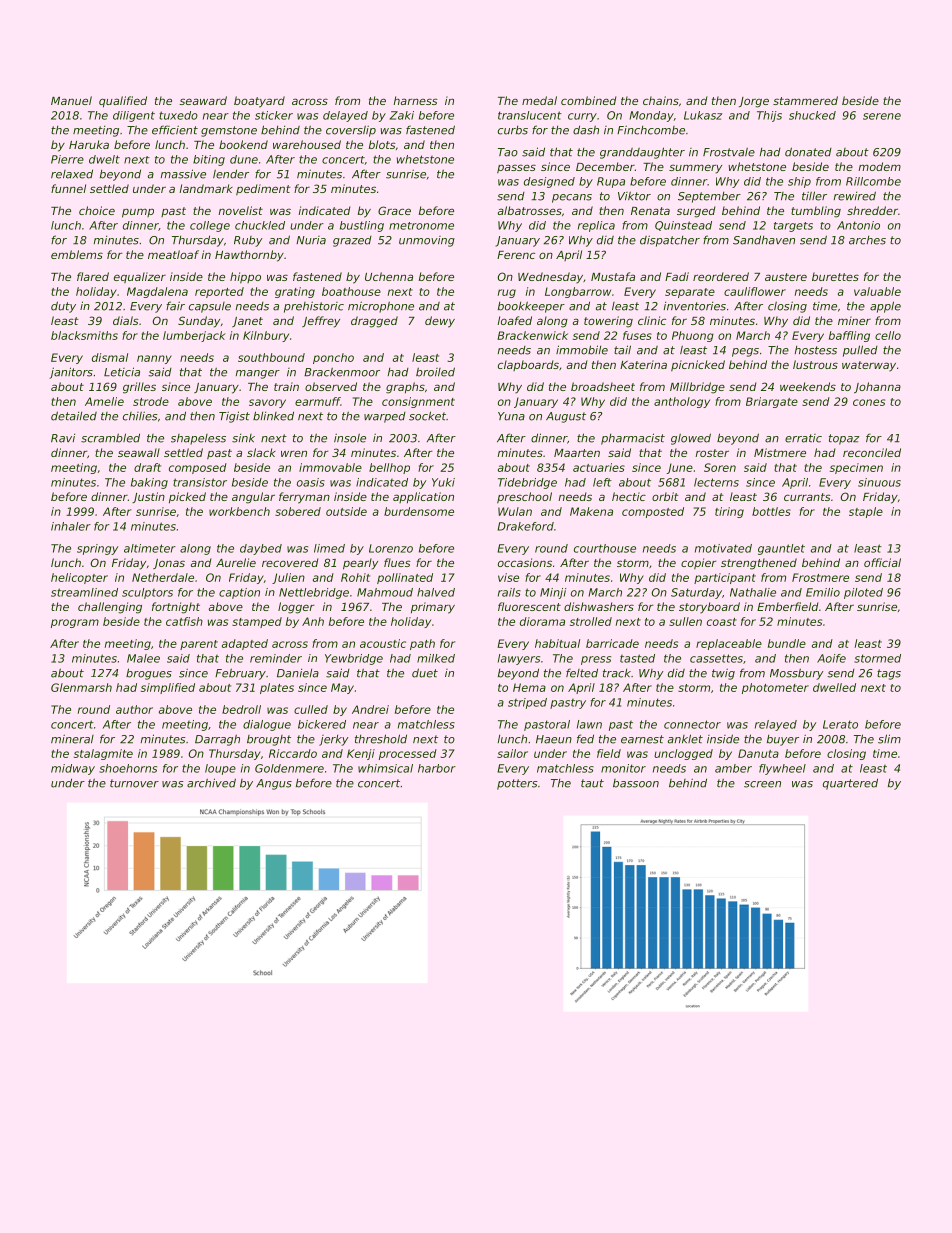 The height and width of the screenshot is (1233, 952). Describe the element at coordinates (650, 211) in the screenshot. I see `Renata` at that location.
